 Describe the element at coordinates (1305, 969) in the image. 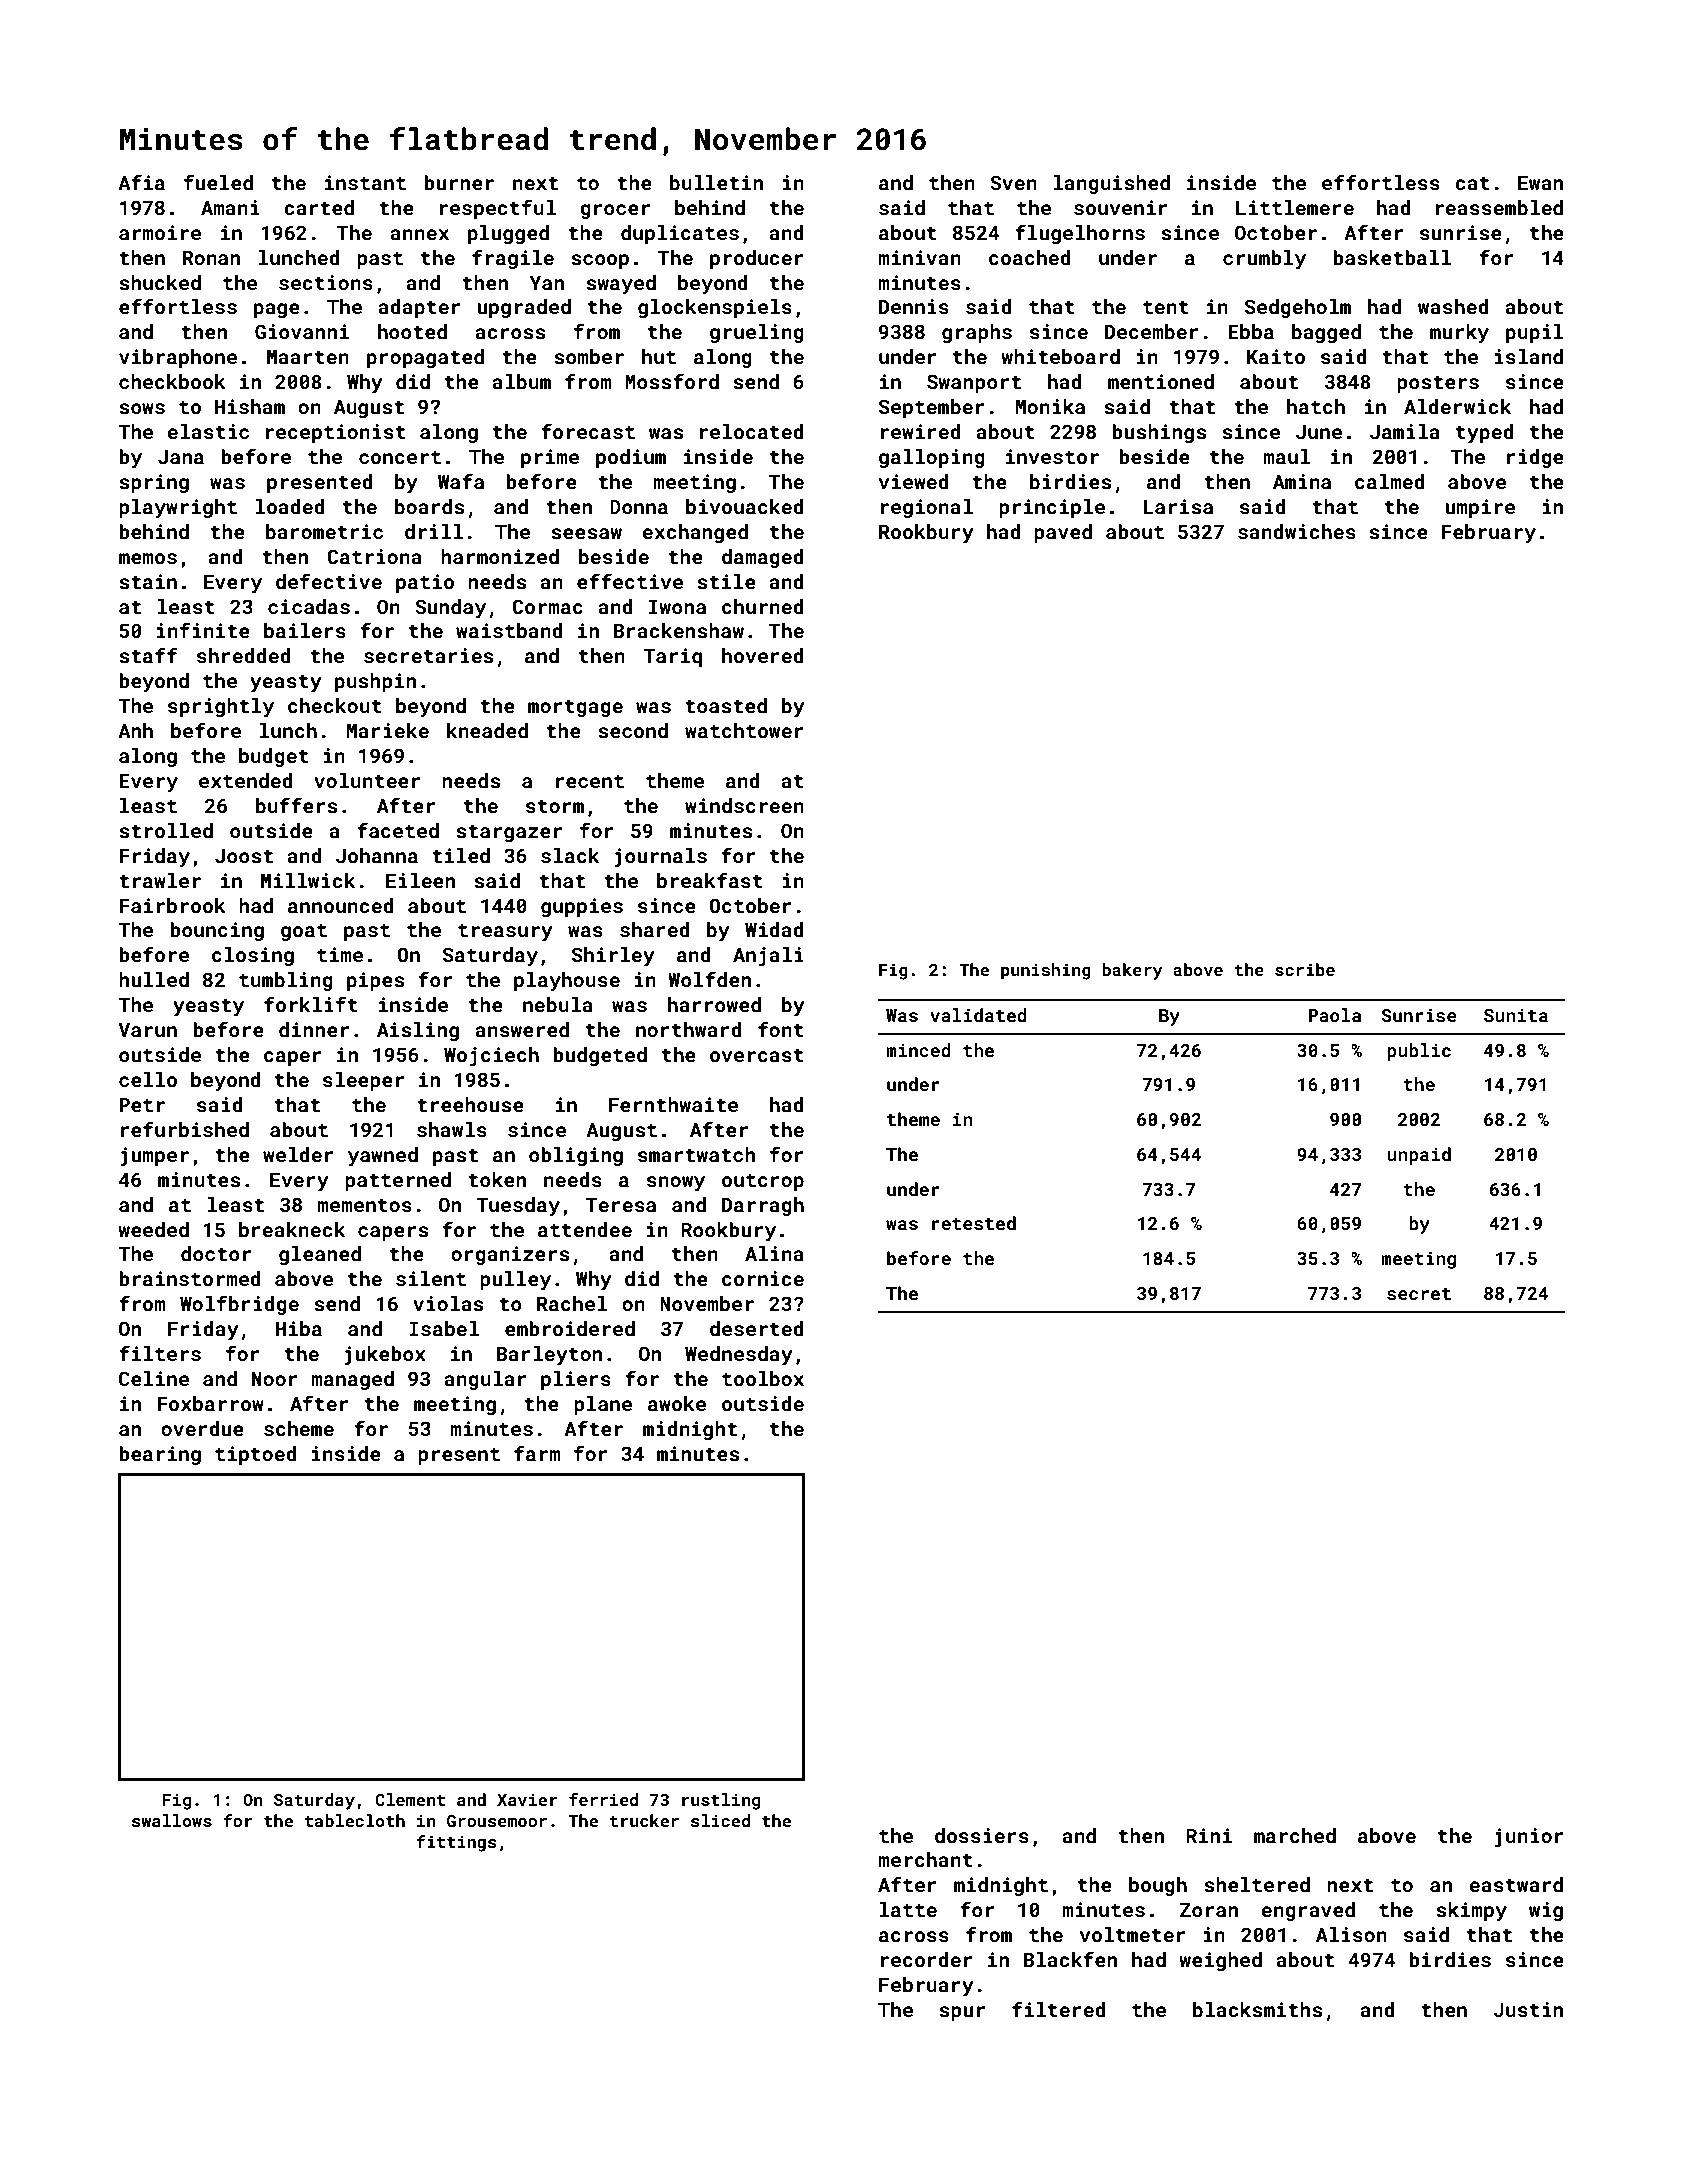

I see `scribe` at that location.
